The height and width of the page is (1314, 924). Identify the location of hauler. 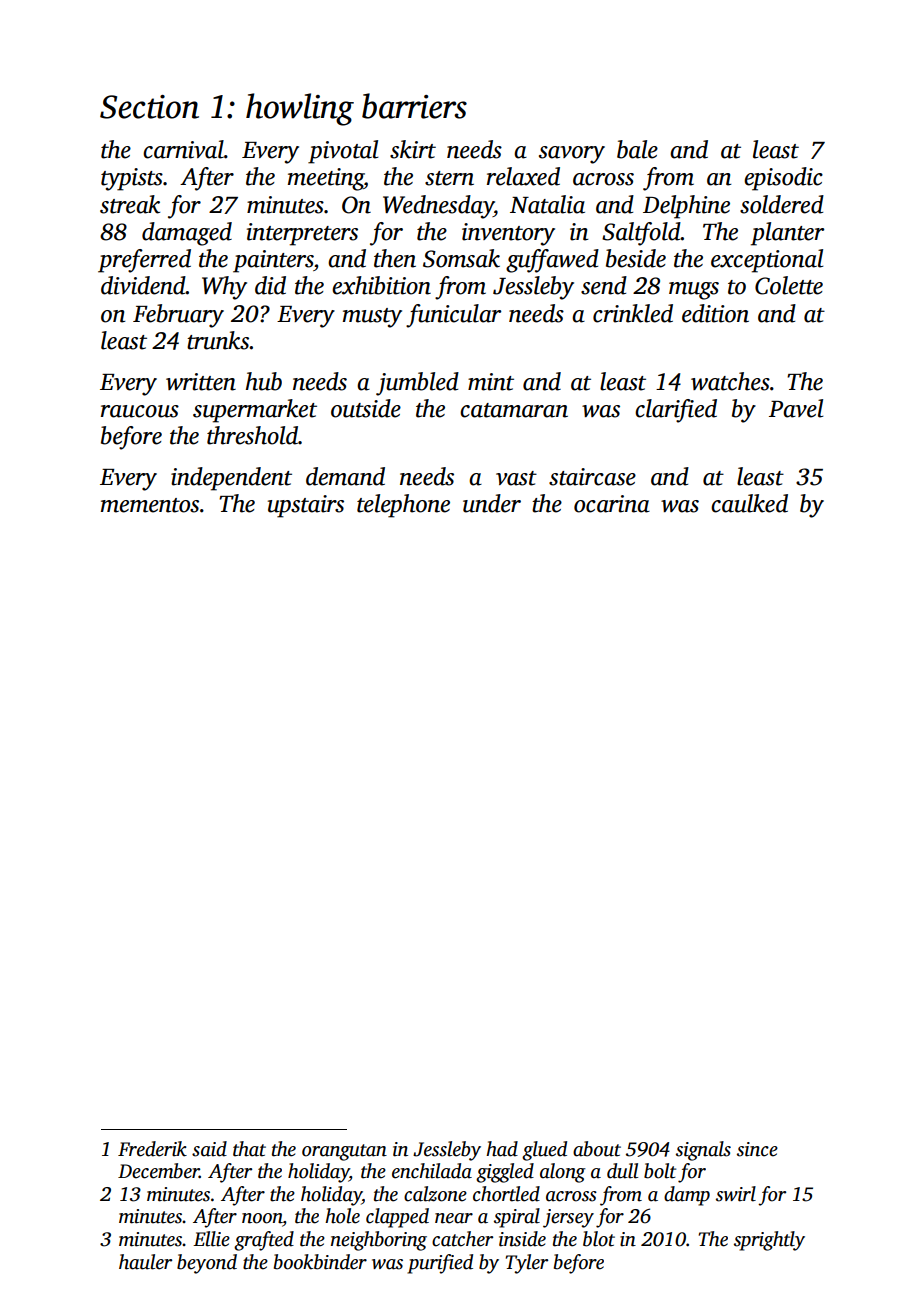
(145, 1262).
